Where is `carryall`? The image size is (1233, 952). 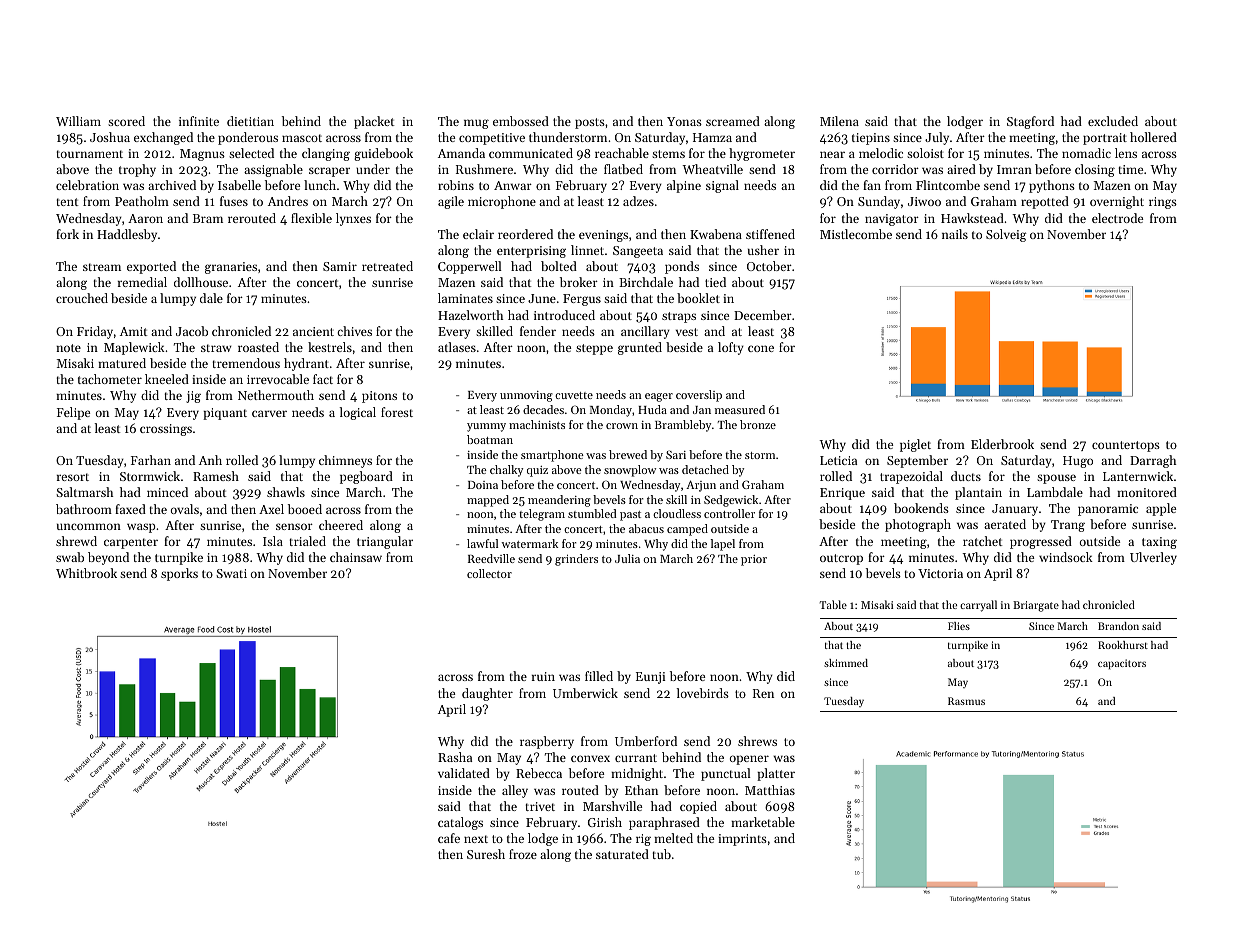
carryall is located at coordinates (978, 606).
